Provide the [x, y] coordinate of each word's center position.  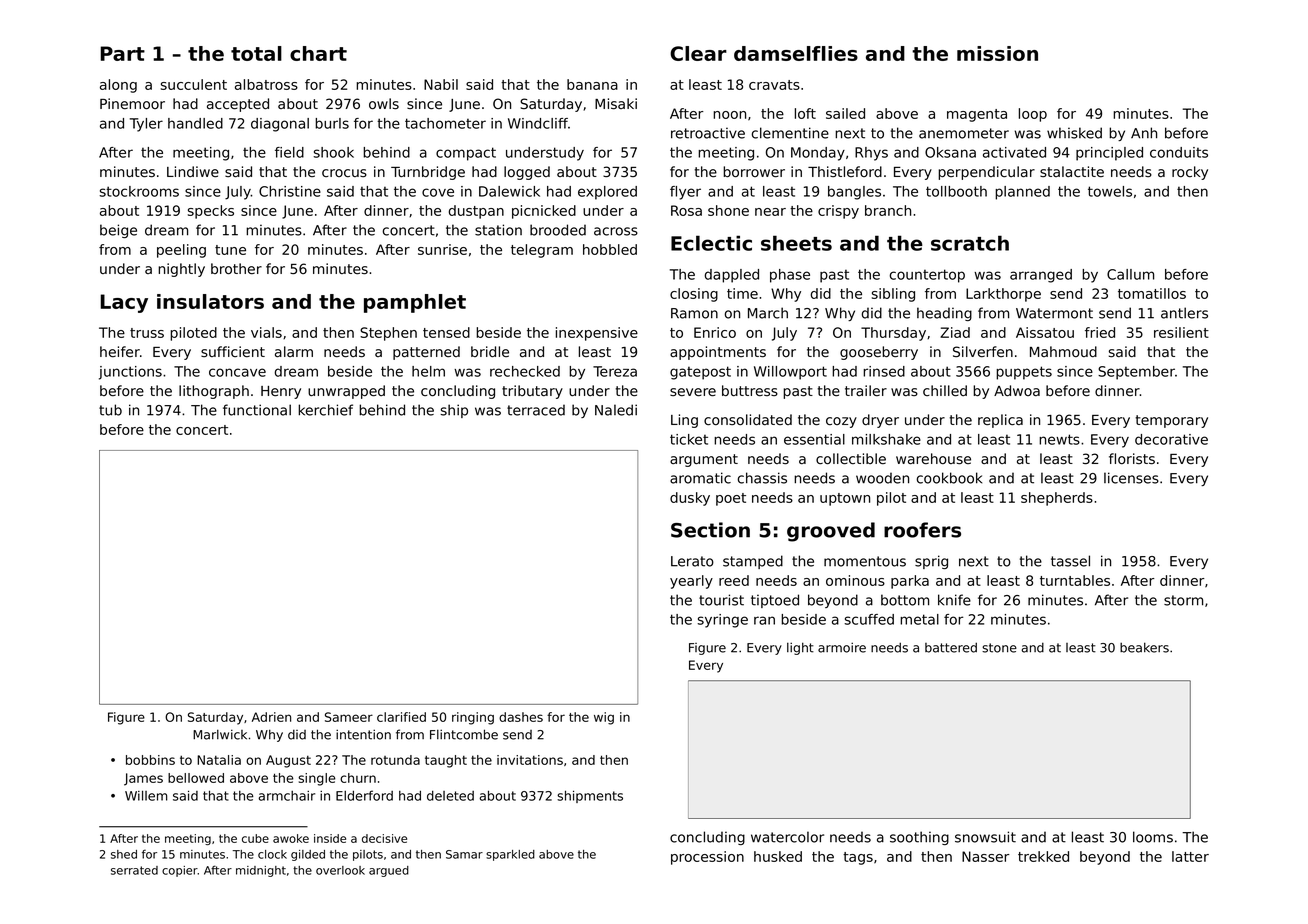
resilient [1181, 332]
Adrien [271, 717]
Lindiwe [193, 171]
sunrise [442, 249]
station [498, 230]
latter [1190, 856]
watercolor [787, 837]
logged [527, 173]
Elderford [364, 795]
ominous [855, 580]
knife [954, 600]
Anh [1144, 133]
